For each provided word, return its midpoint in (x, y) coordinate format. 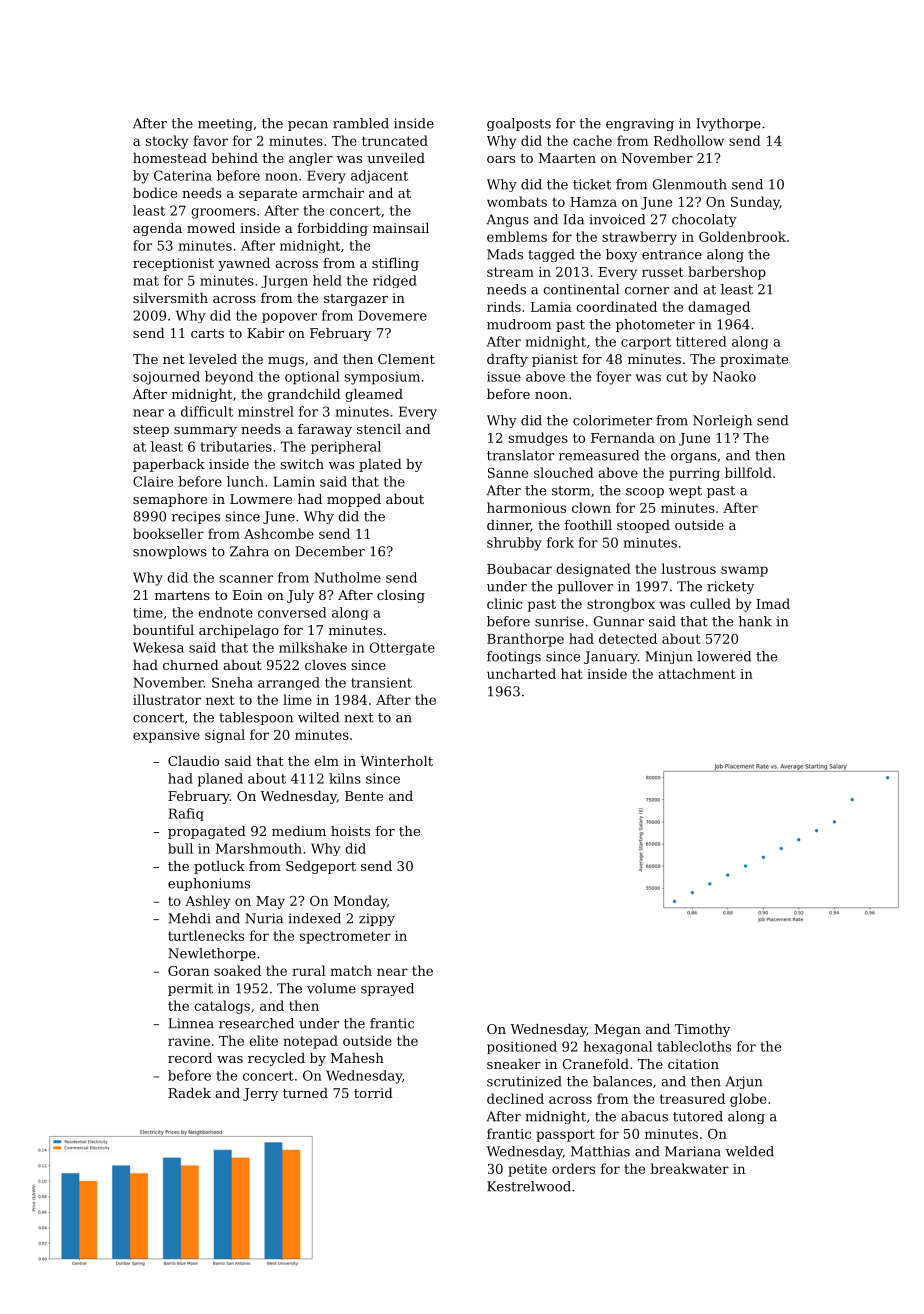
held (327, 280)
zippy (377, 919)
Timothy (702, 1030)
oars (501, 159)
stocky (167, 142)
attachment (697, 673)
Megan (618, 1030)
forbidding (332, 229)
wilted (318, 717)
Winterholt (396, 761)
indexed (314, 918)
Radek (189, 1093)
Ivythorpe (728, 124)
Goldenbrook (742, 236)
